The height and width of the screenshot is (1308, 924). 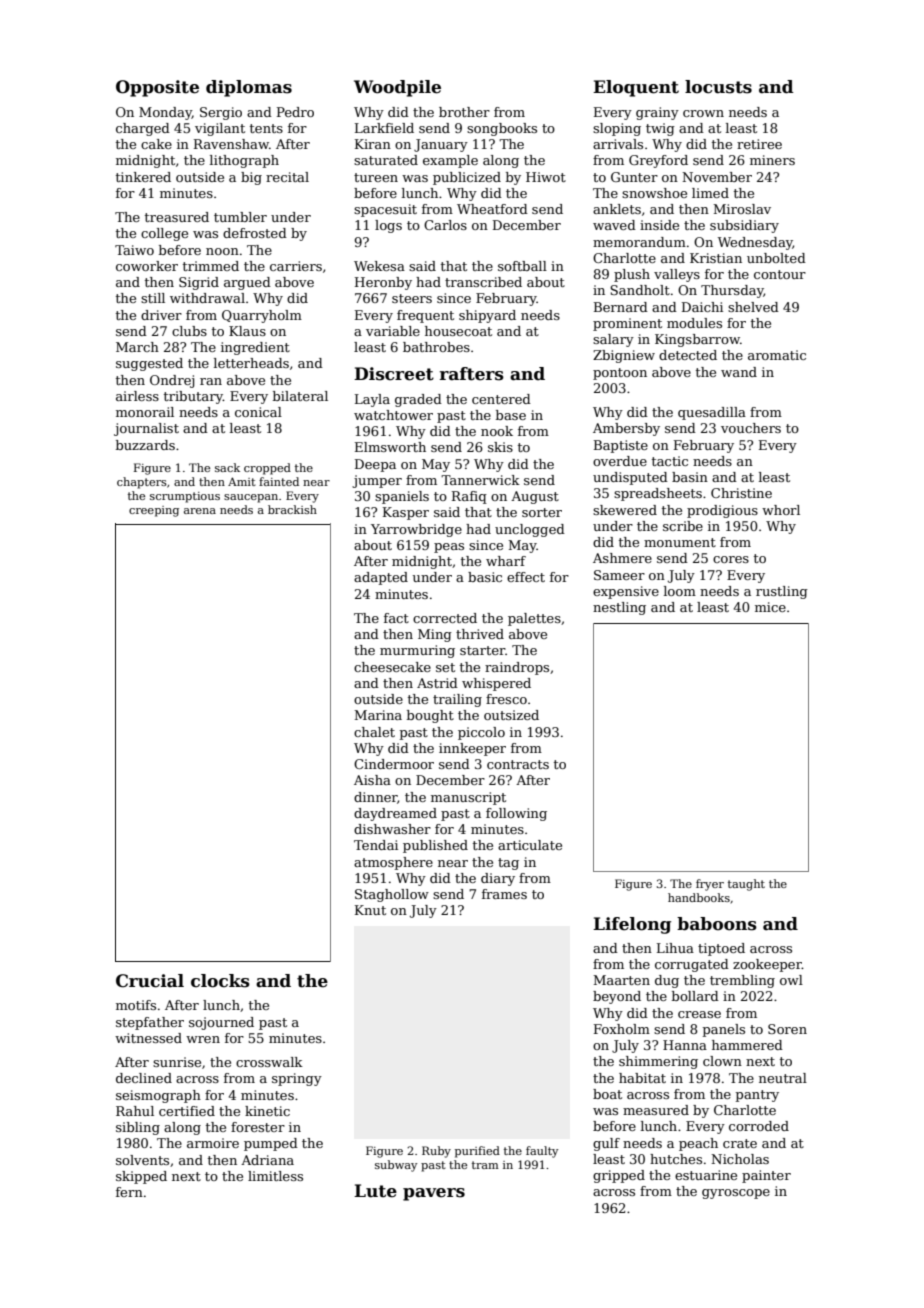 What do you see at coordinates (187, 1111) in the screenshot?
I see `certified` at bounding box center [187, 1111].
